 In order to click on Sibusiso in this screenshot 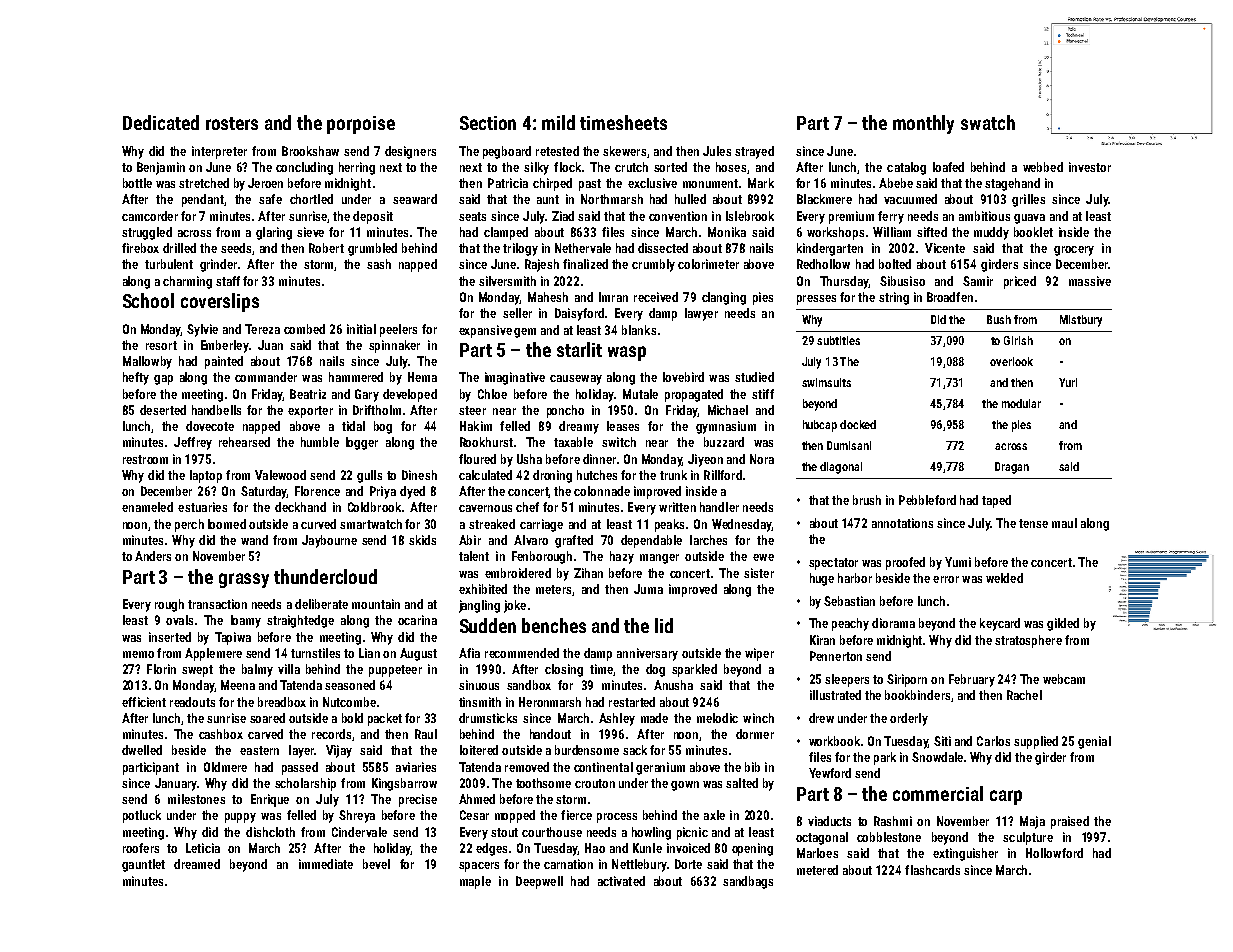, I will do `click(902, 281)`.
